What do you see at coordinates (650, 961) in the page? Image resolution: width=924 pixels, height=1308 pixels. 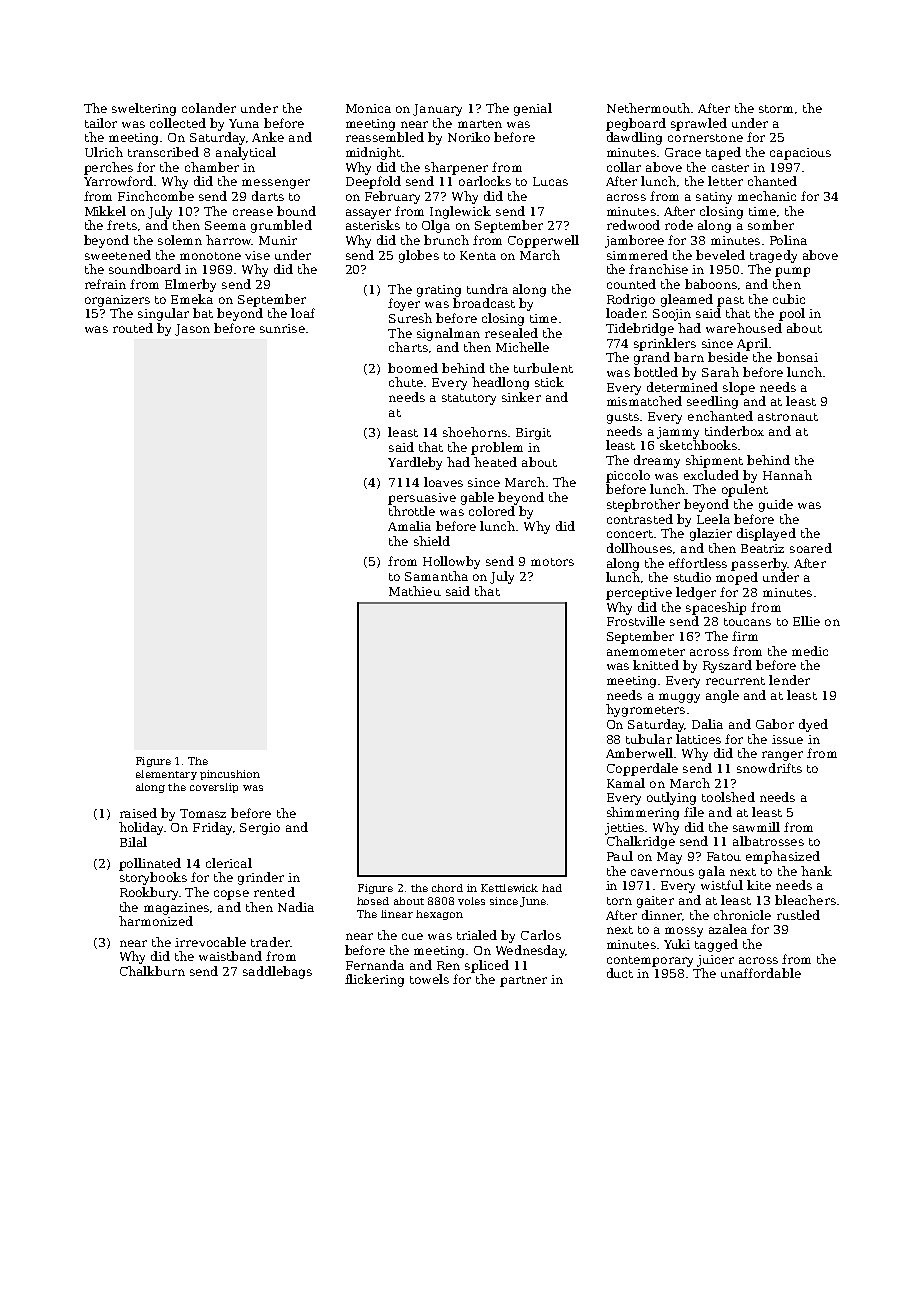 I see `contemporary` at bounding box center [650, 961].
